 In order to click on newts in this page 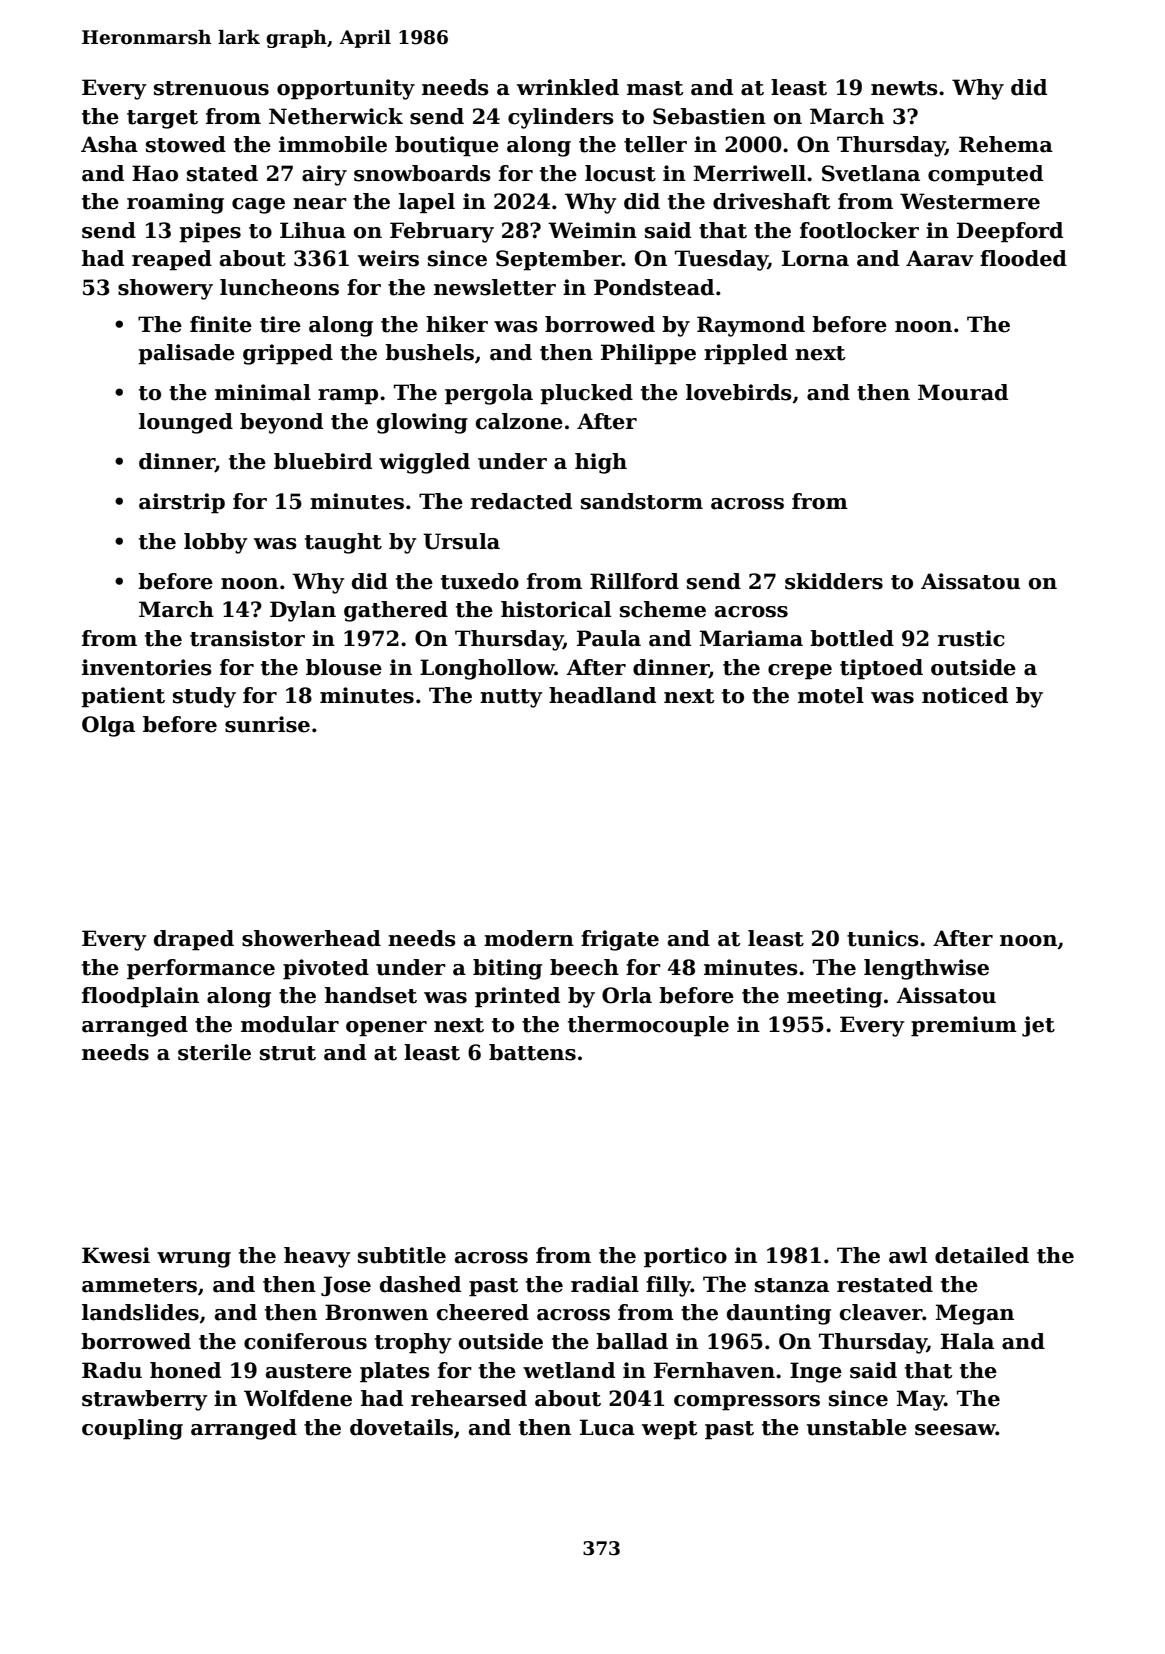, I will do `click(904, 88)`.
